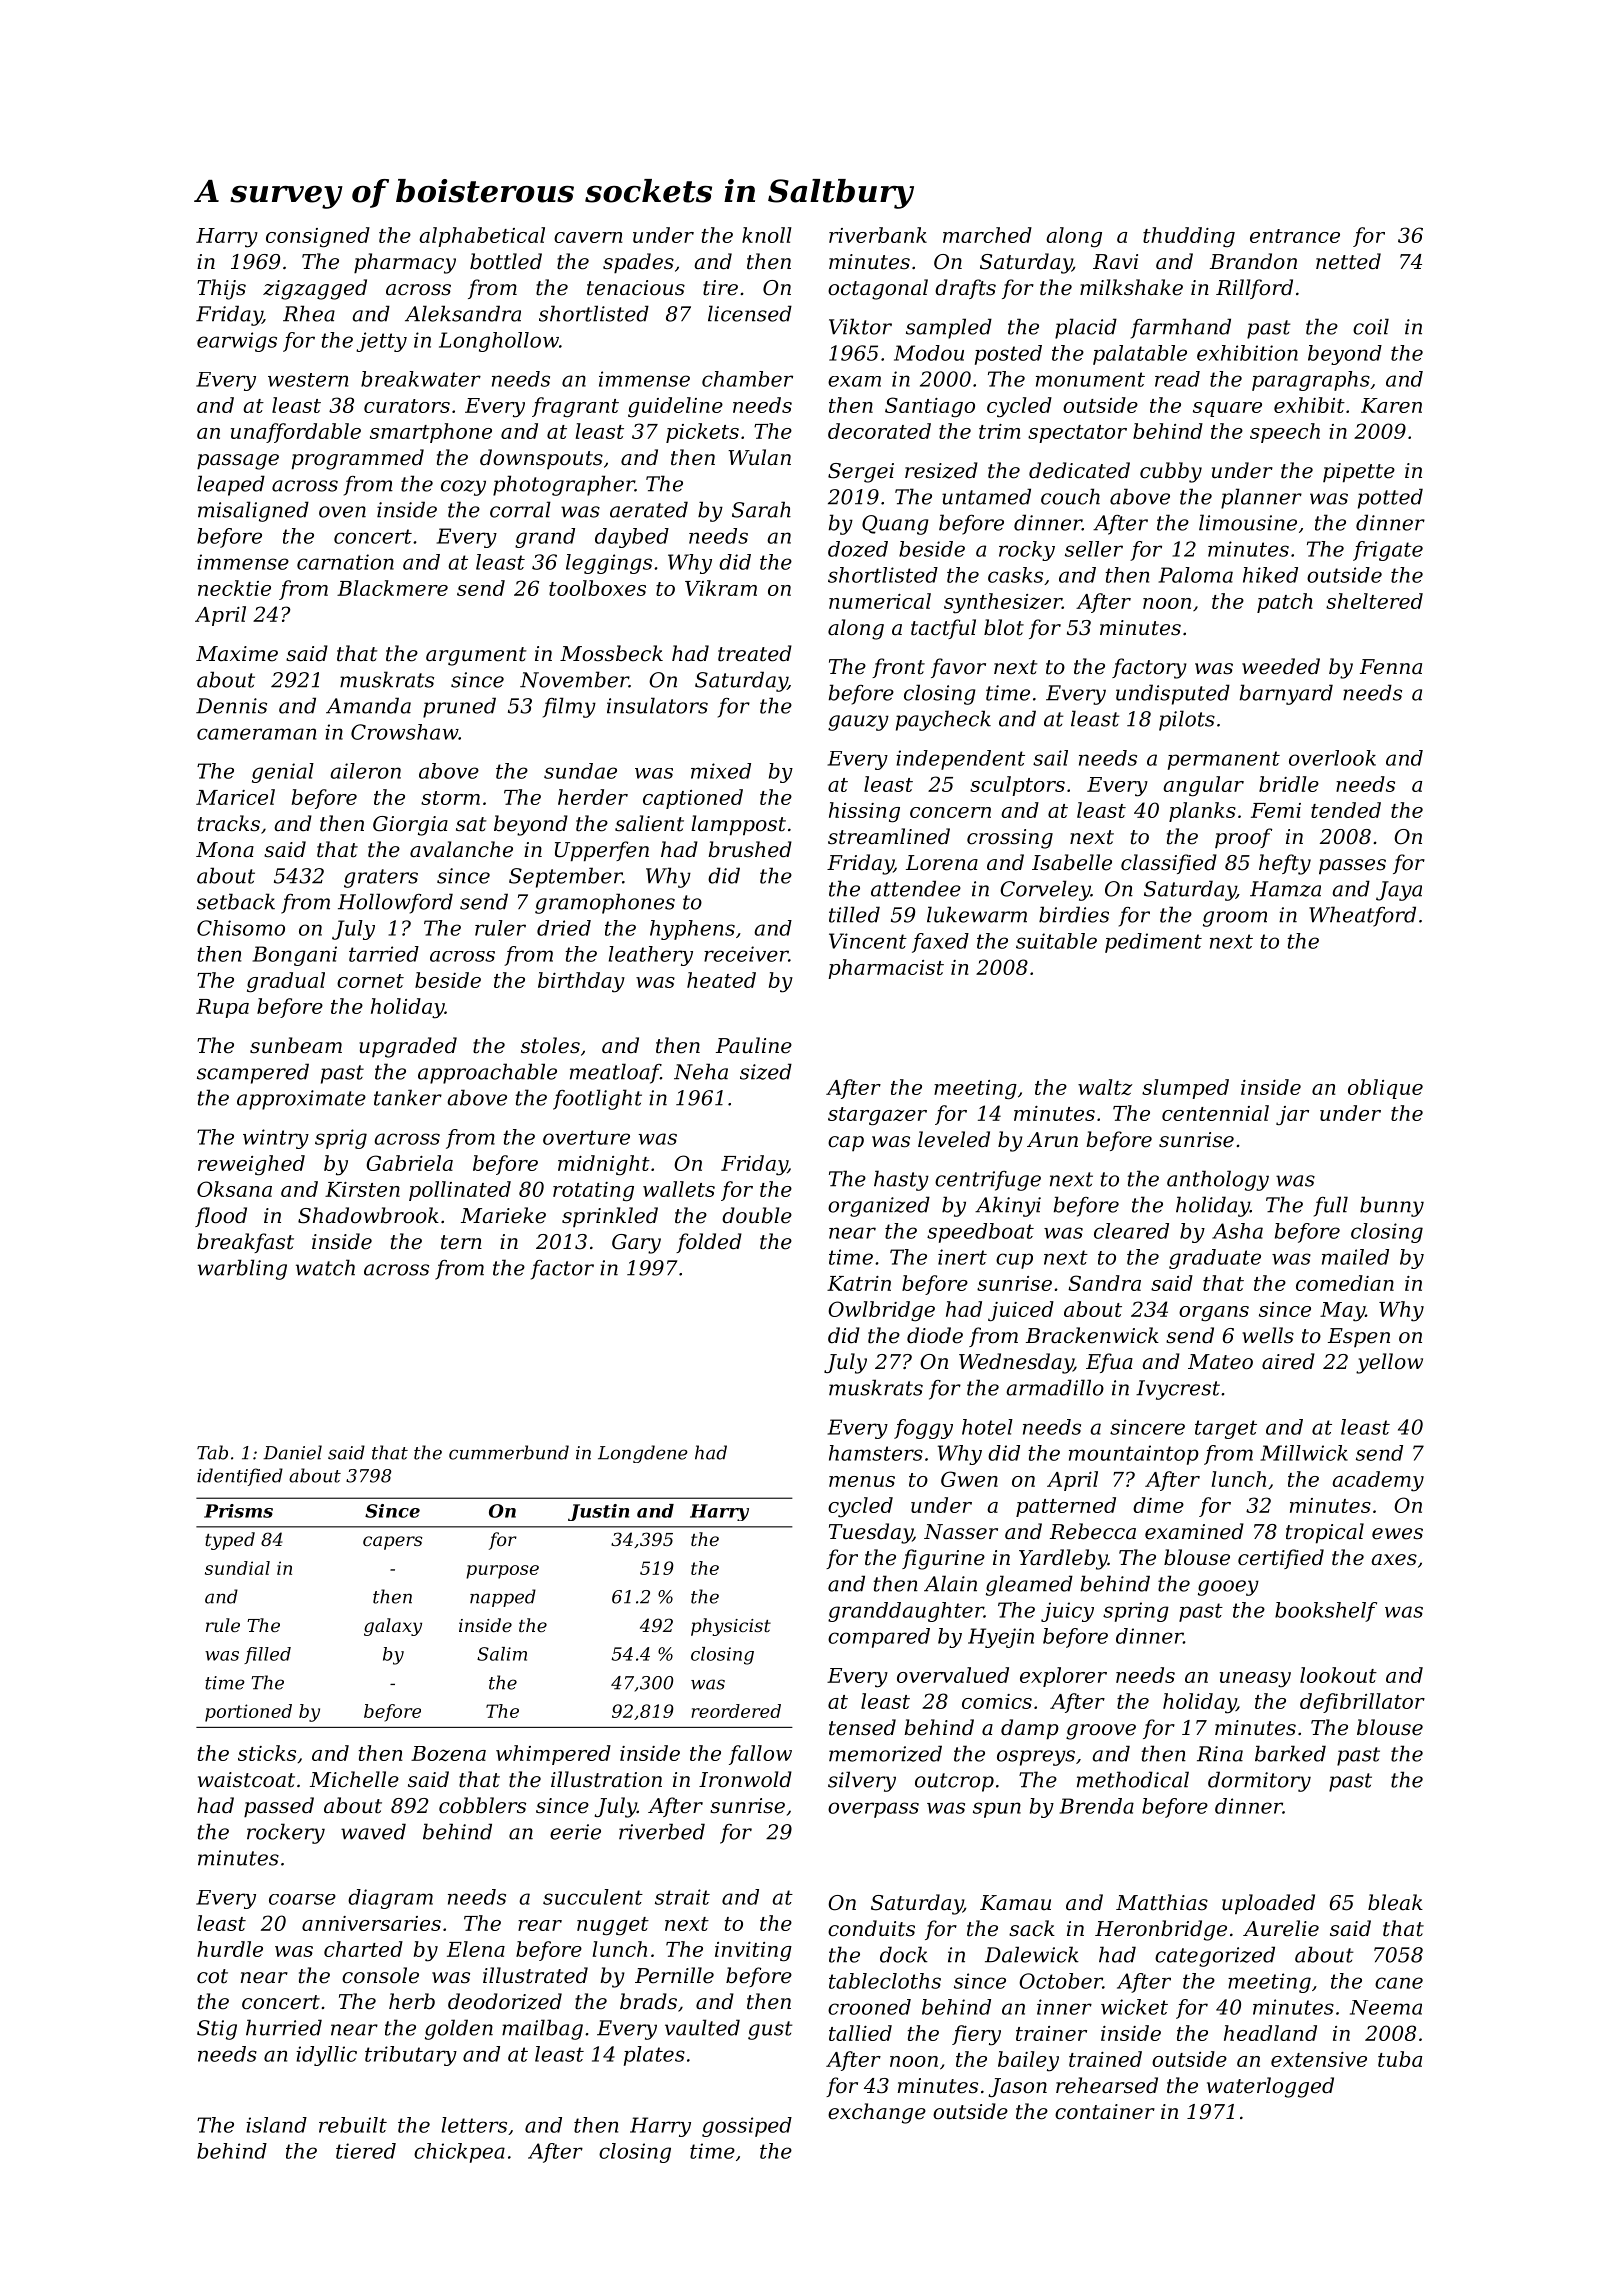 The width and height of the screenshot is (1620, 2292). What do you see at coordinates (1173, 694) in the screenshot?
I see `undisputed` at bounding box center [1173, 694].
